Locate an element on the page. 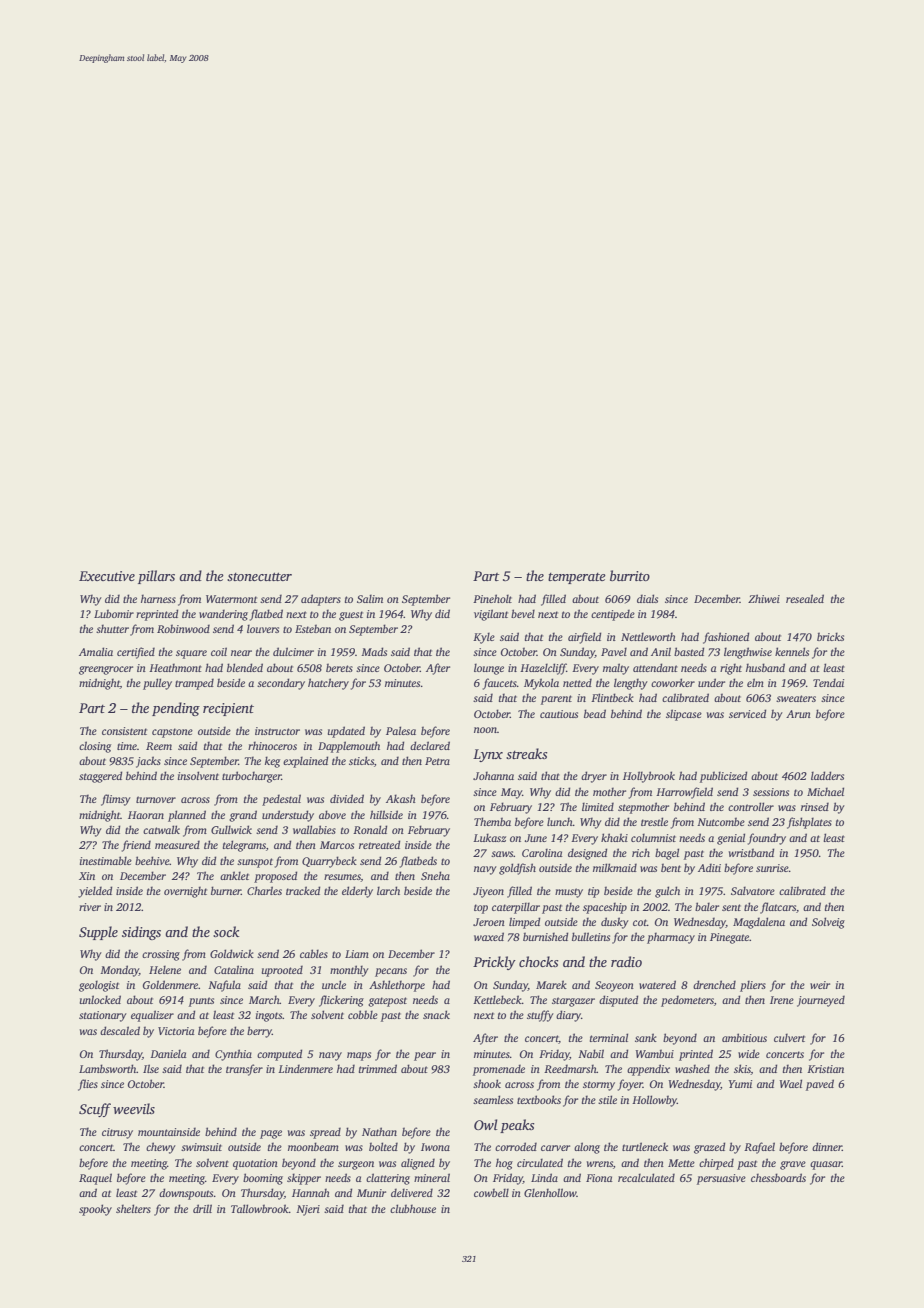 This page has width=924, height=1308. fashioned is located at coordinates (726, 638).
